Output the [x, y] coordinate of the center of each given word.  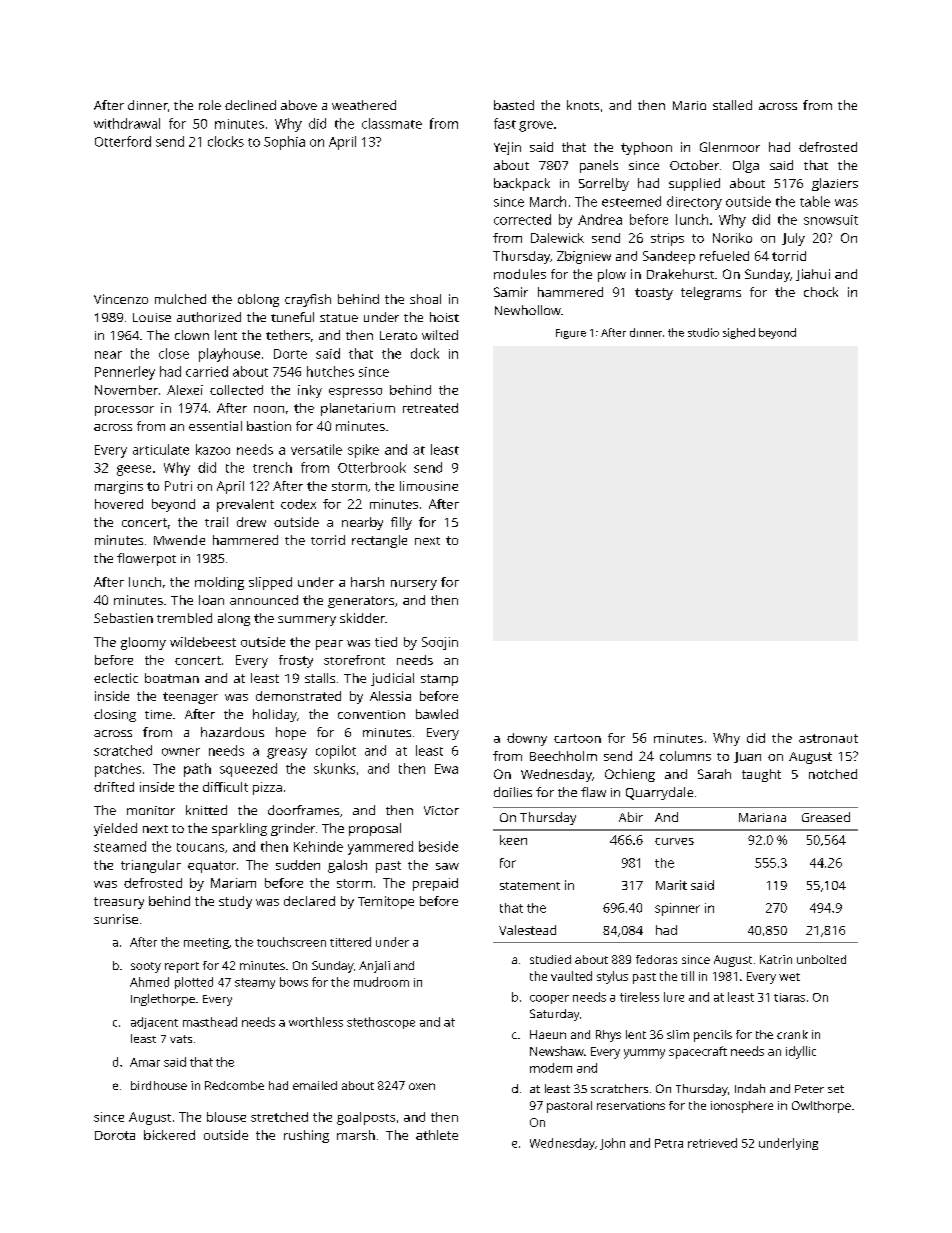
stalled [732, 105]
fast [505, 123]
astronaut [828, 738]
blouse [226, 1117]
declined [250, 105]
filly [401, 523]
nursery [414, 585]
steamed [120, 846]
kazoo [213, 449]
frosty [296, 661]
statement [530, 886]
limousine [429, 486]
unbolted [821, 959]
